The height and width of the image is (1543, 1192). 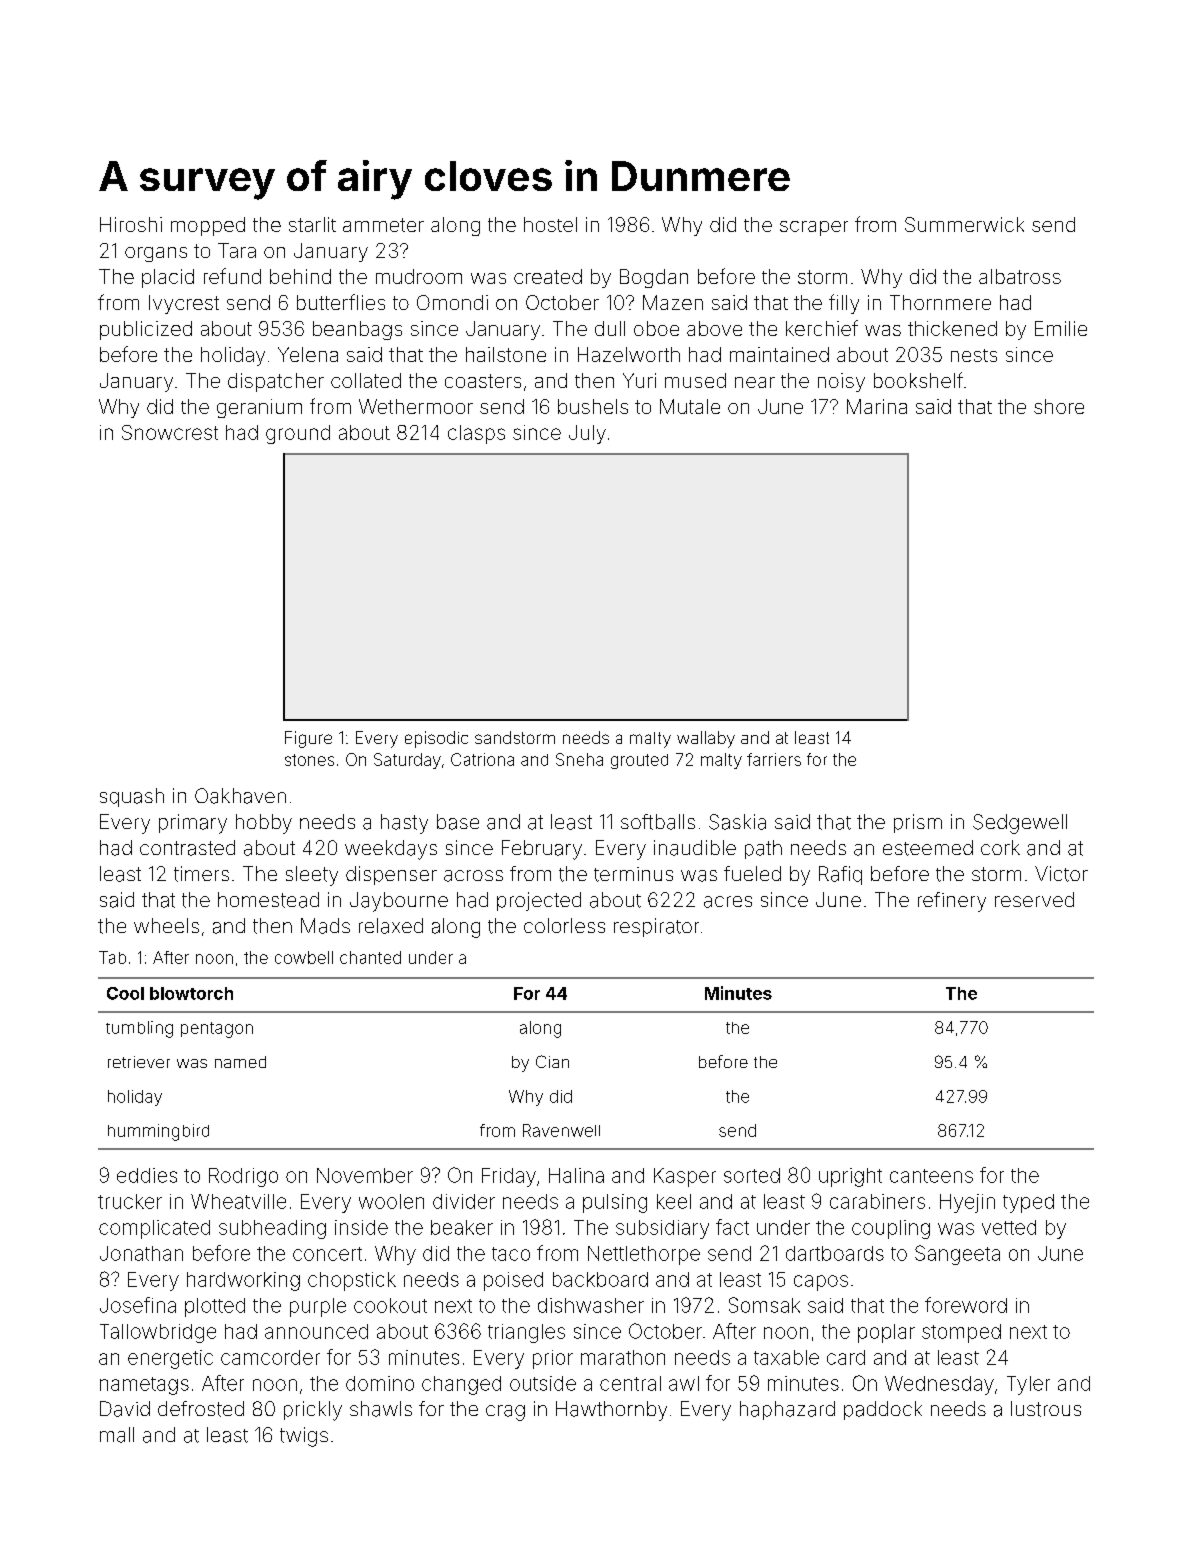 What do you see at coordinates (1059, 406) in the image?
I see `shore` at bounding box center [1059, 406].
